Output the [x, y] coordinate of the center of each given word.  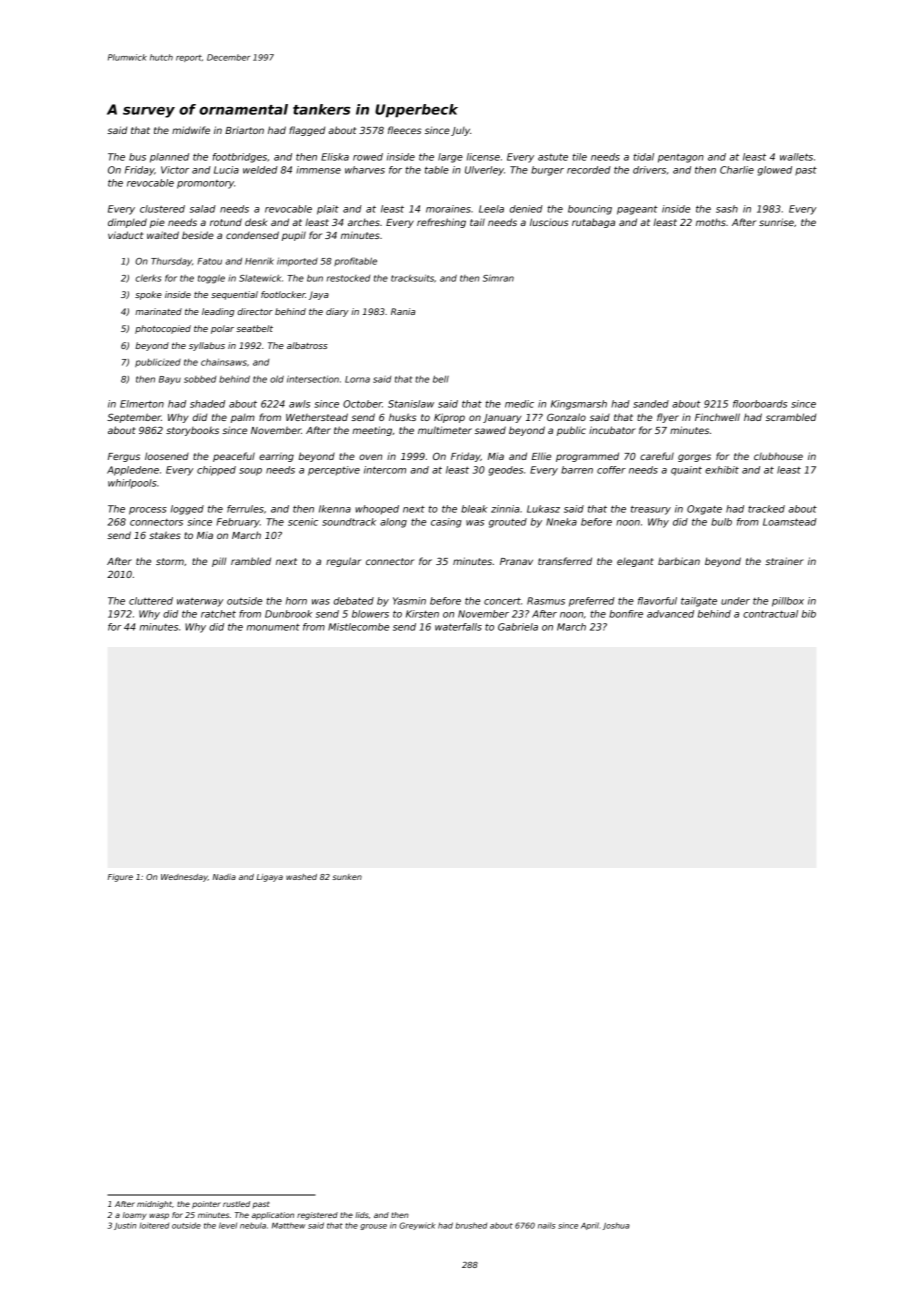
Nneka [561, 522]
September [134, 418]
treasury [651, 510]
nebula [253, 1225]
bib [809, 614]
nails [547, 1226]
